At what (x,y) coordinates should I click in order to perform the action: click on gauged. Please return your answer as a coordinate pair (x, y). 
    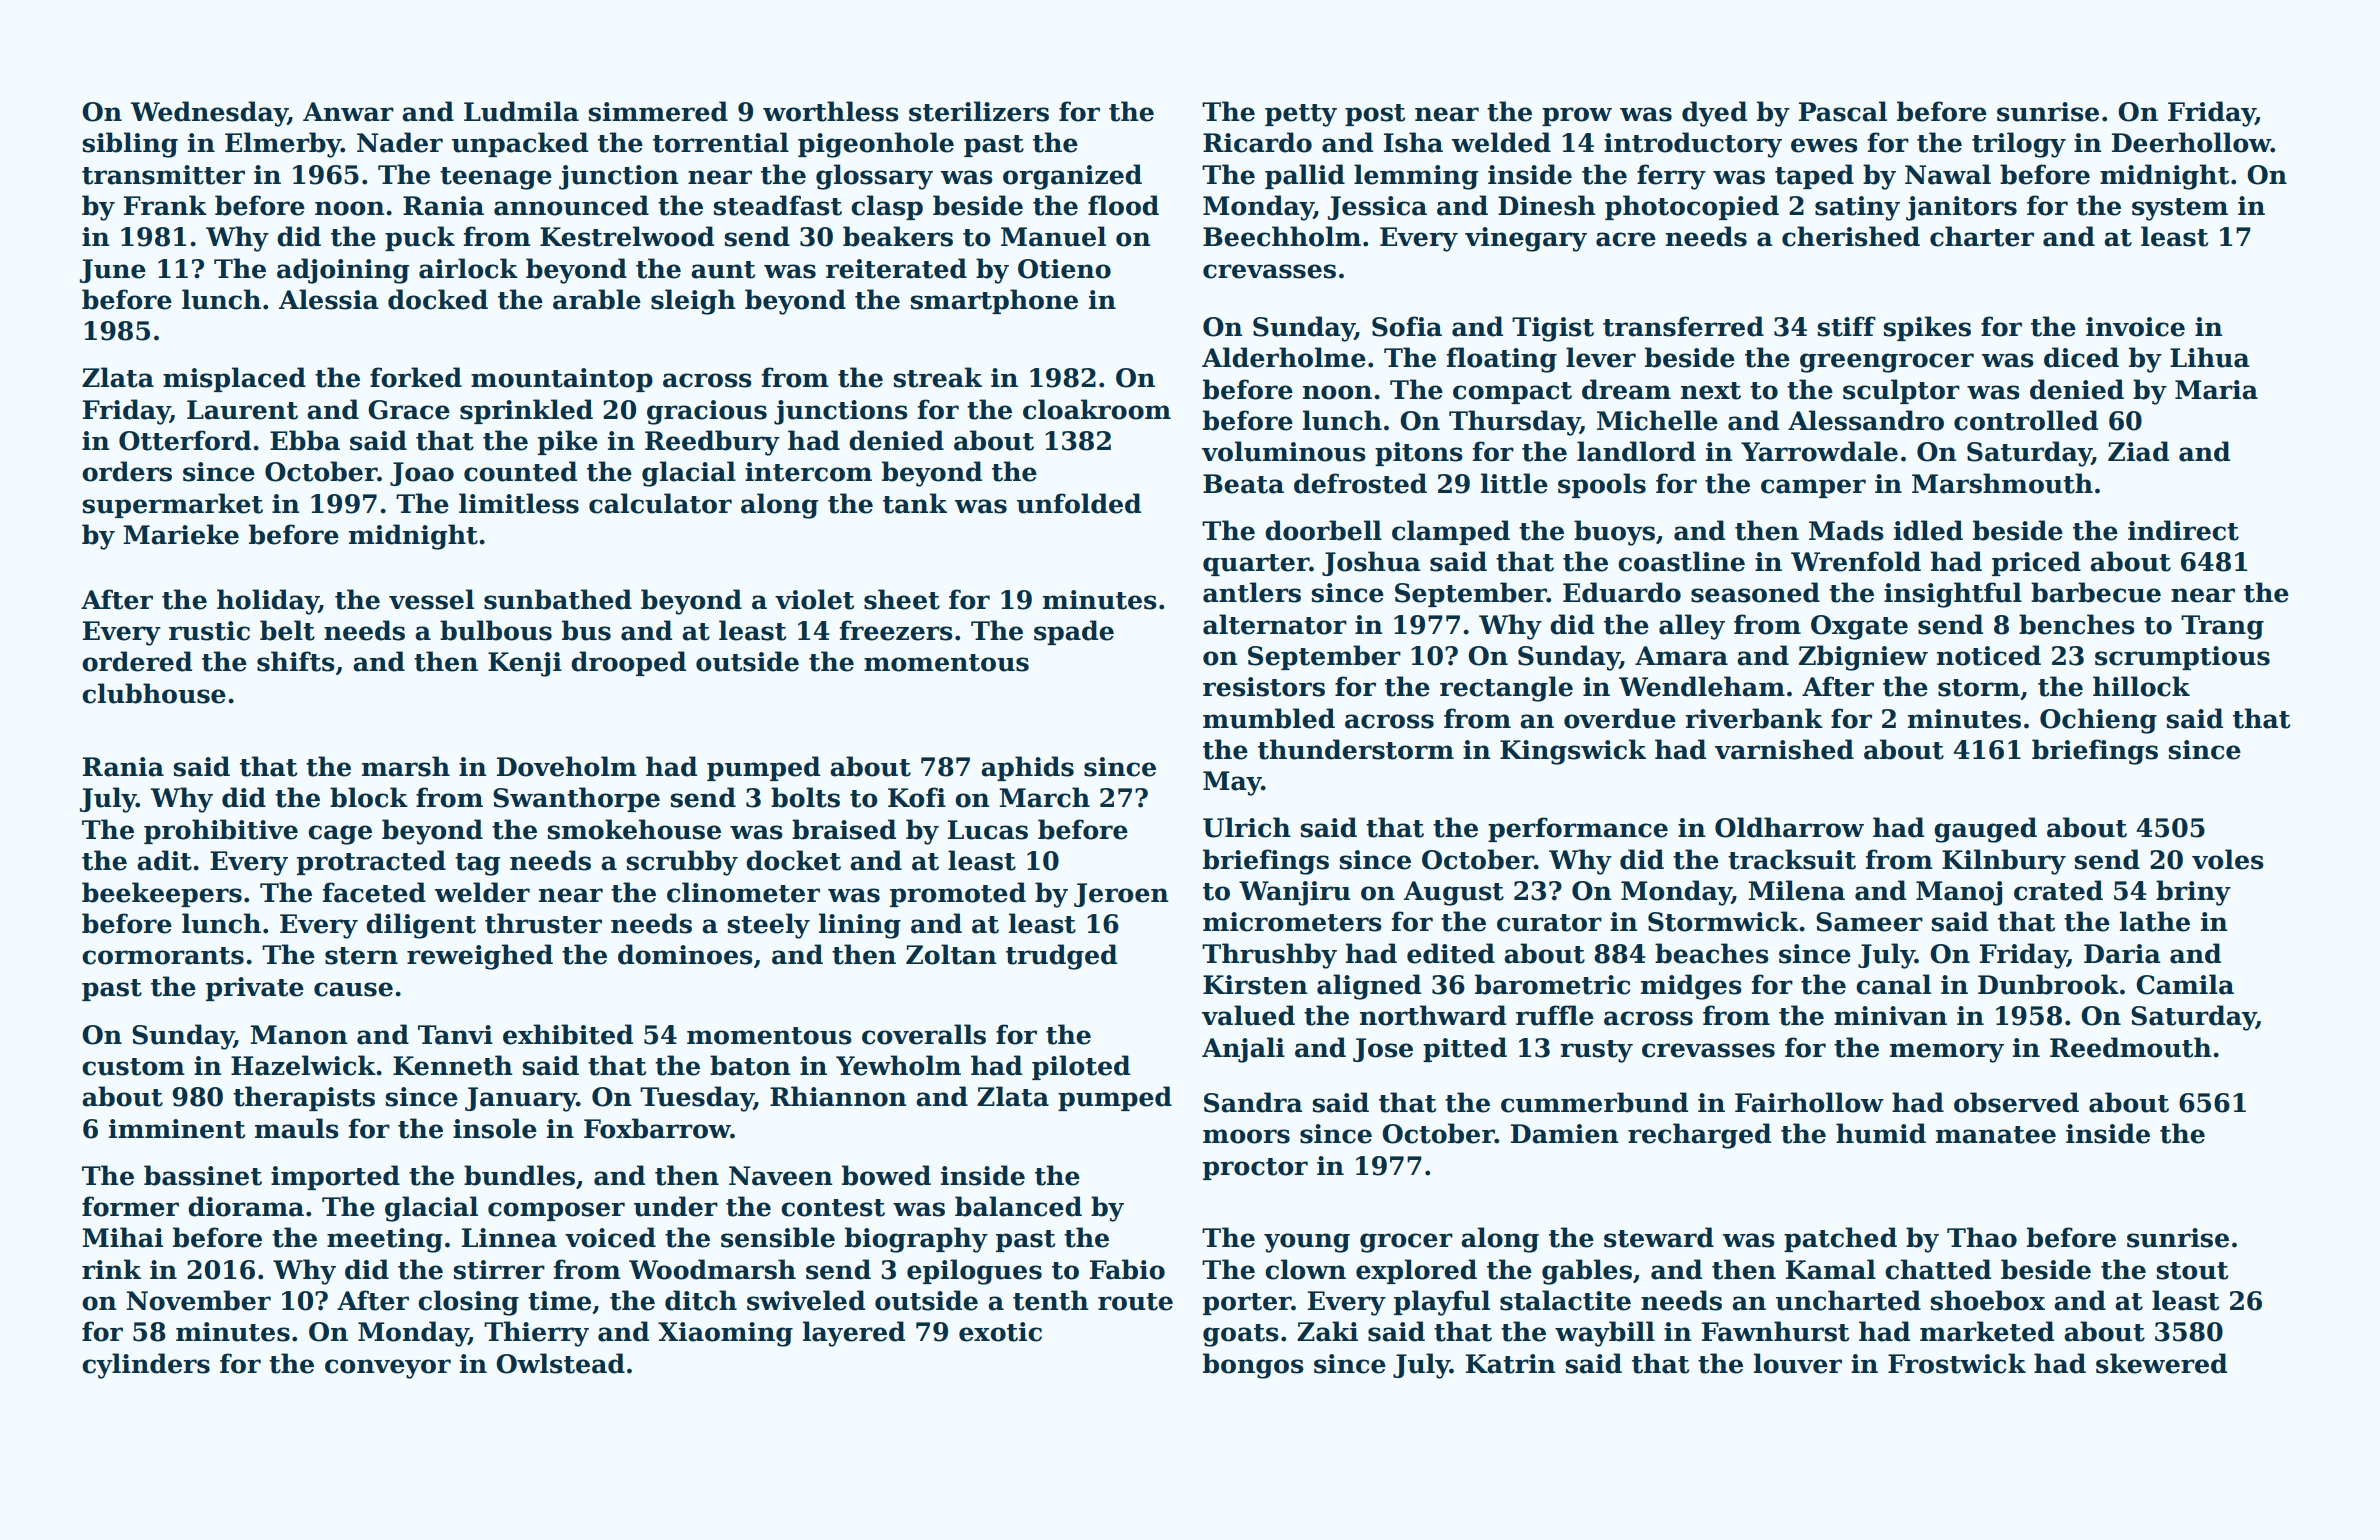
    Looking at the image, I should click on (1985, 830).
